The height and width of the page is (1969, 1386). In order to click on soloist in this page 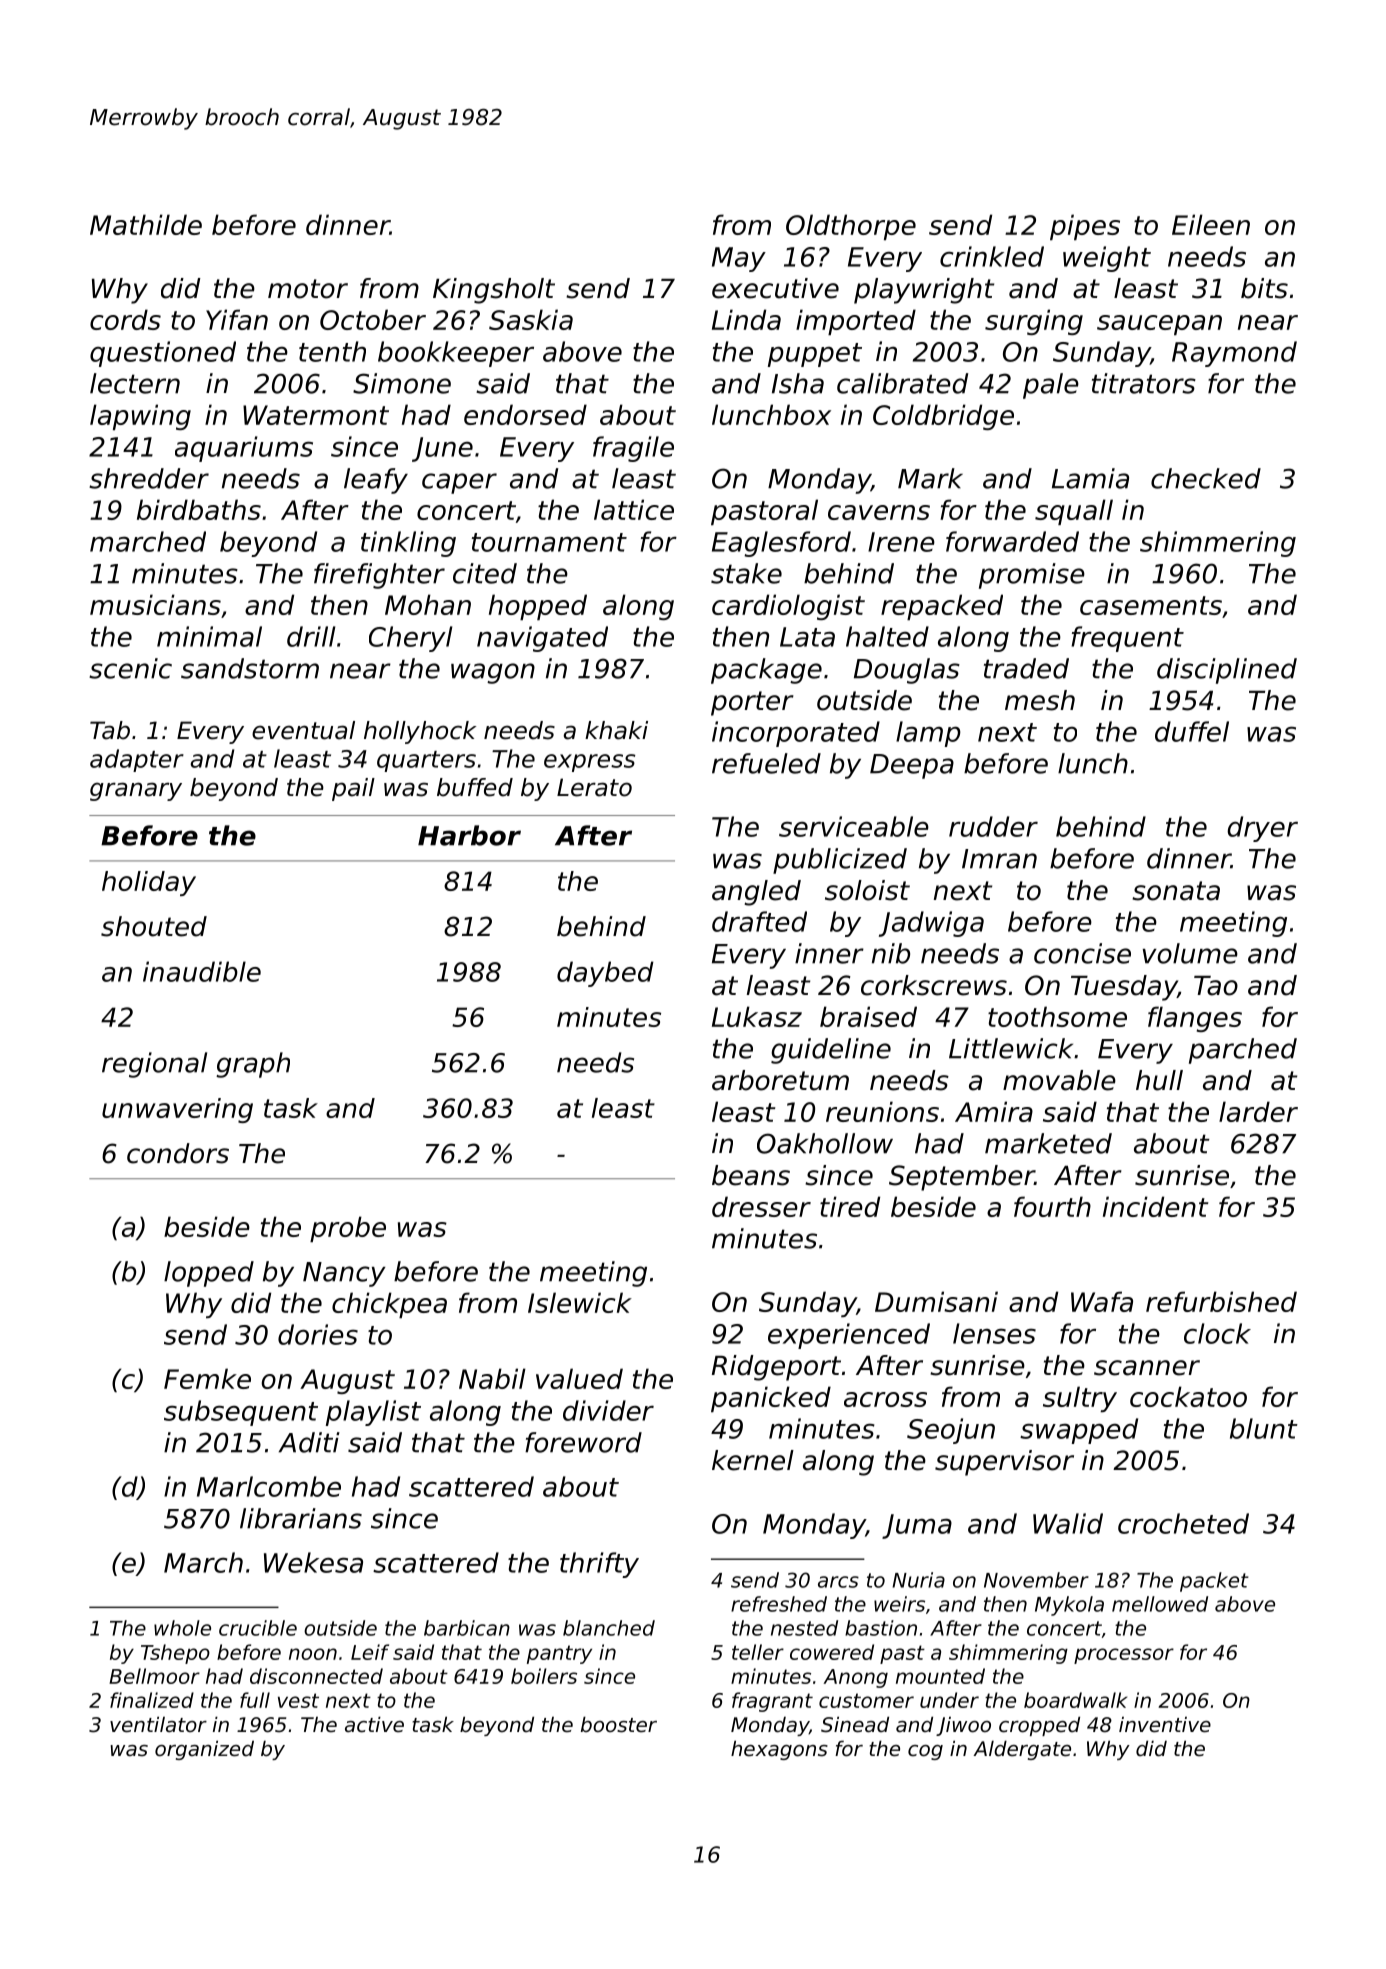, I will do `click(867, 890)`.
